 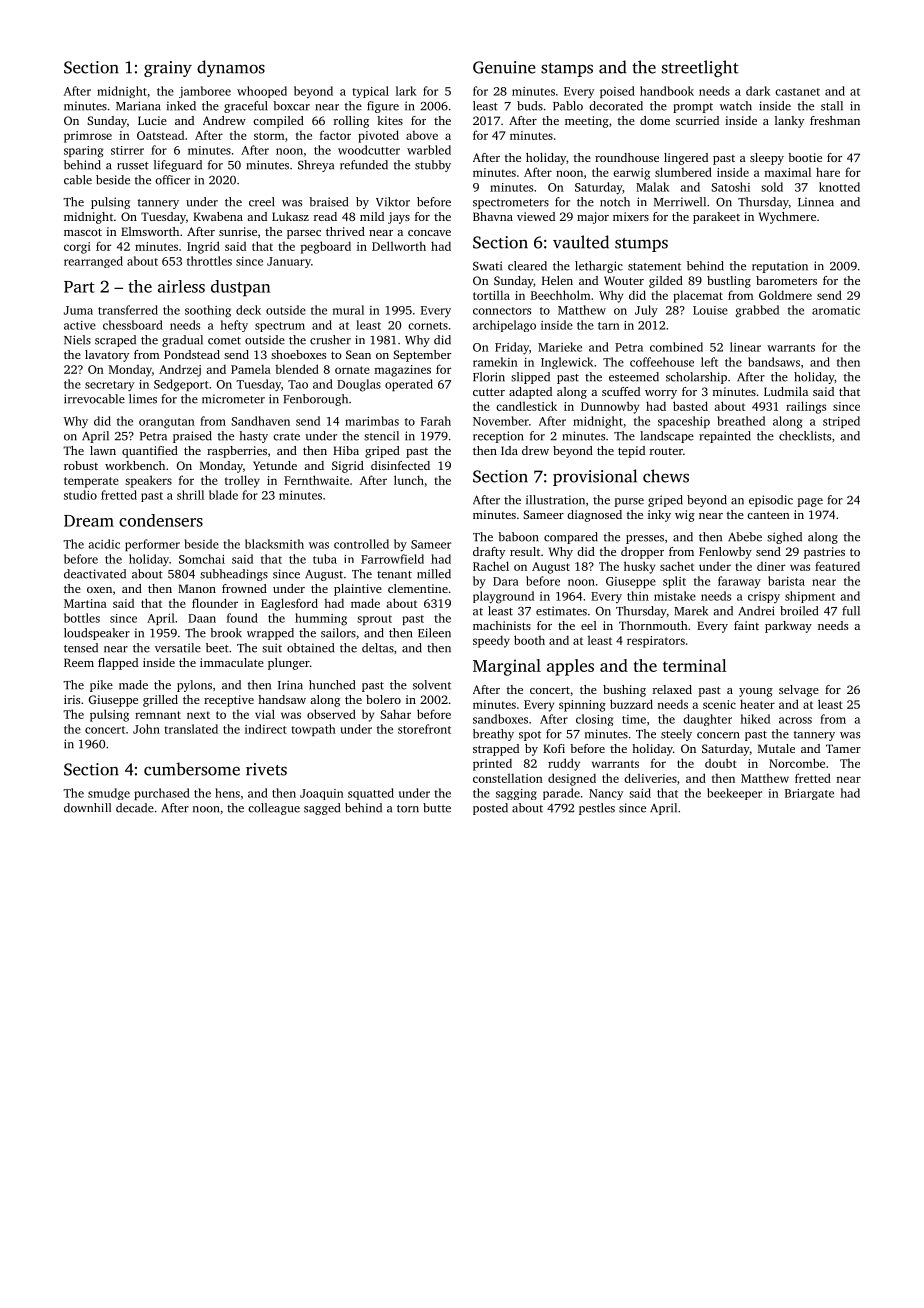 What do you see at coordinates (371, 794) in the image?
I see `squatted` at bounding box center [371, 794].
